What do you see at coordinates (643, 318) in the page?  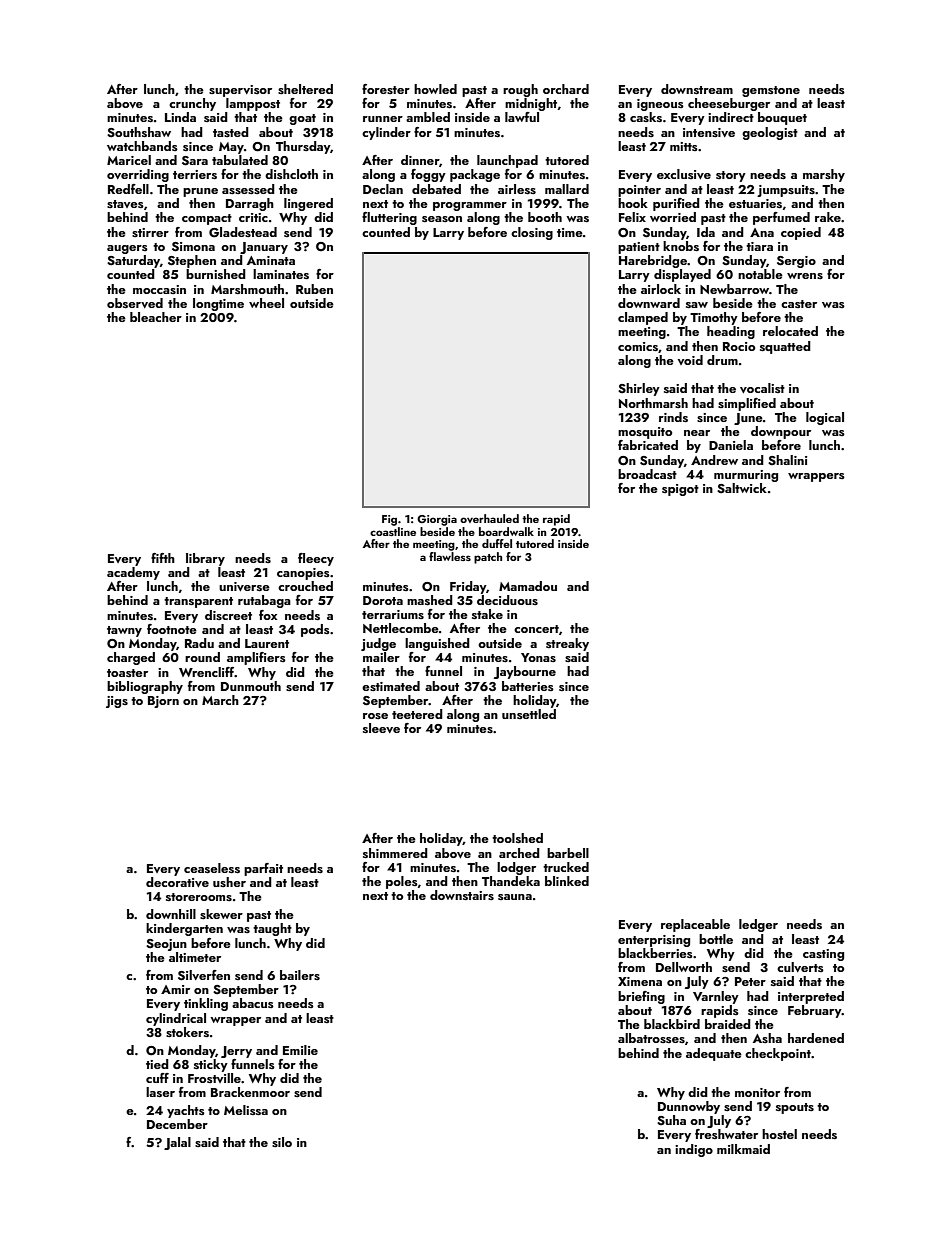 I see `clamped` at bounding box center [643, 318].
